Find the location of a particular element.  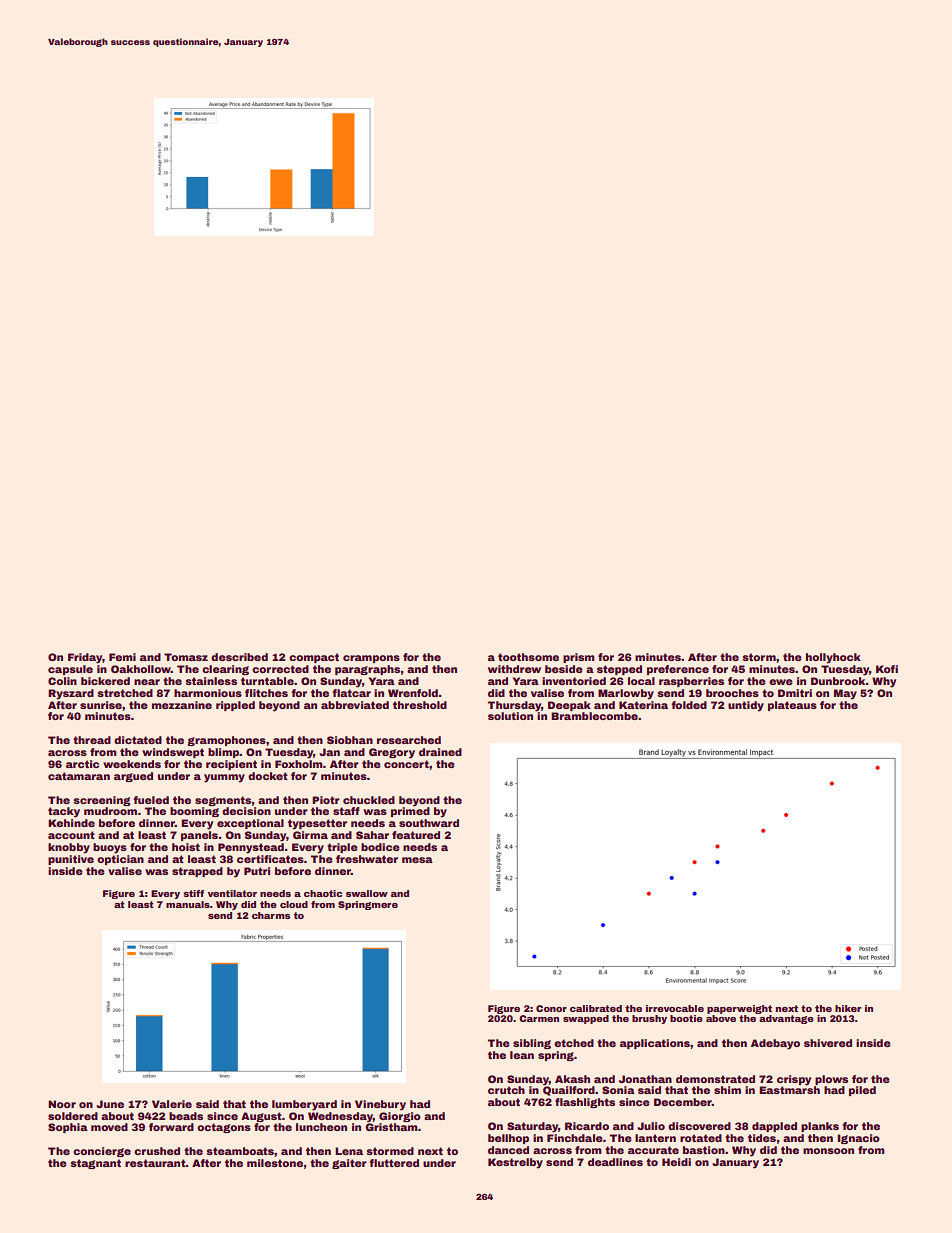

plateaus is located at coordinates (792, 706).
